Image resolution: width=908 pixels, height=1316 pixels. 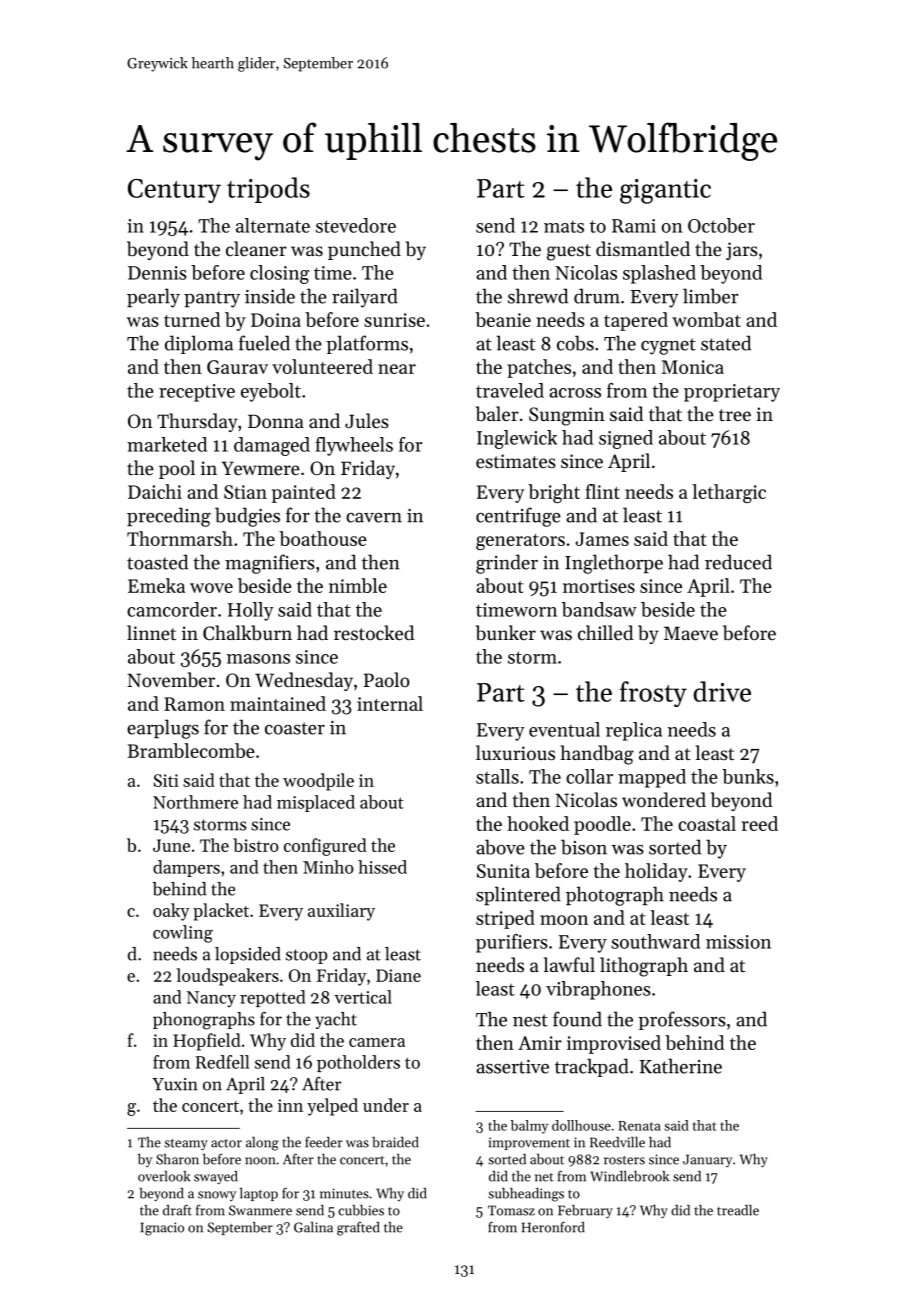 I want to click on camera, so click(x=377, y=1042).
